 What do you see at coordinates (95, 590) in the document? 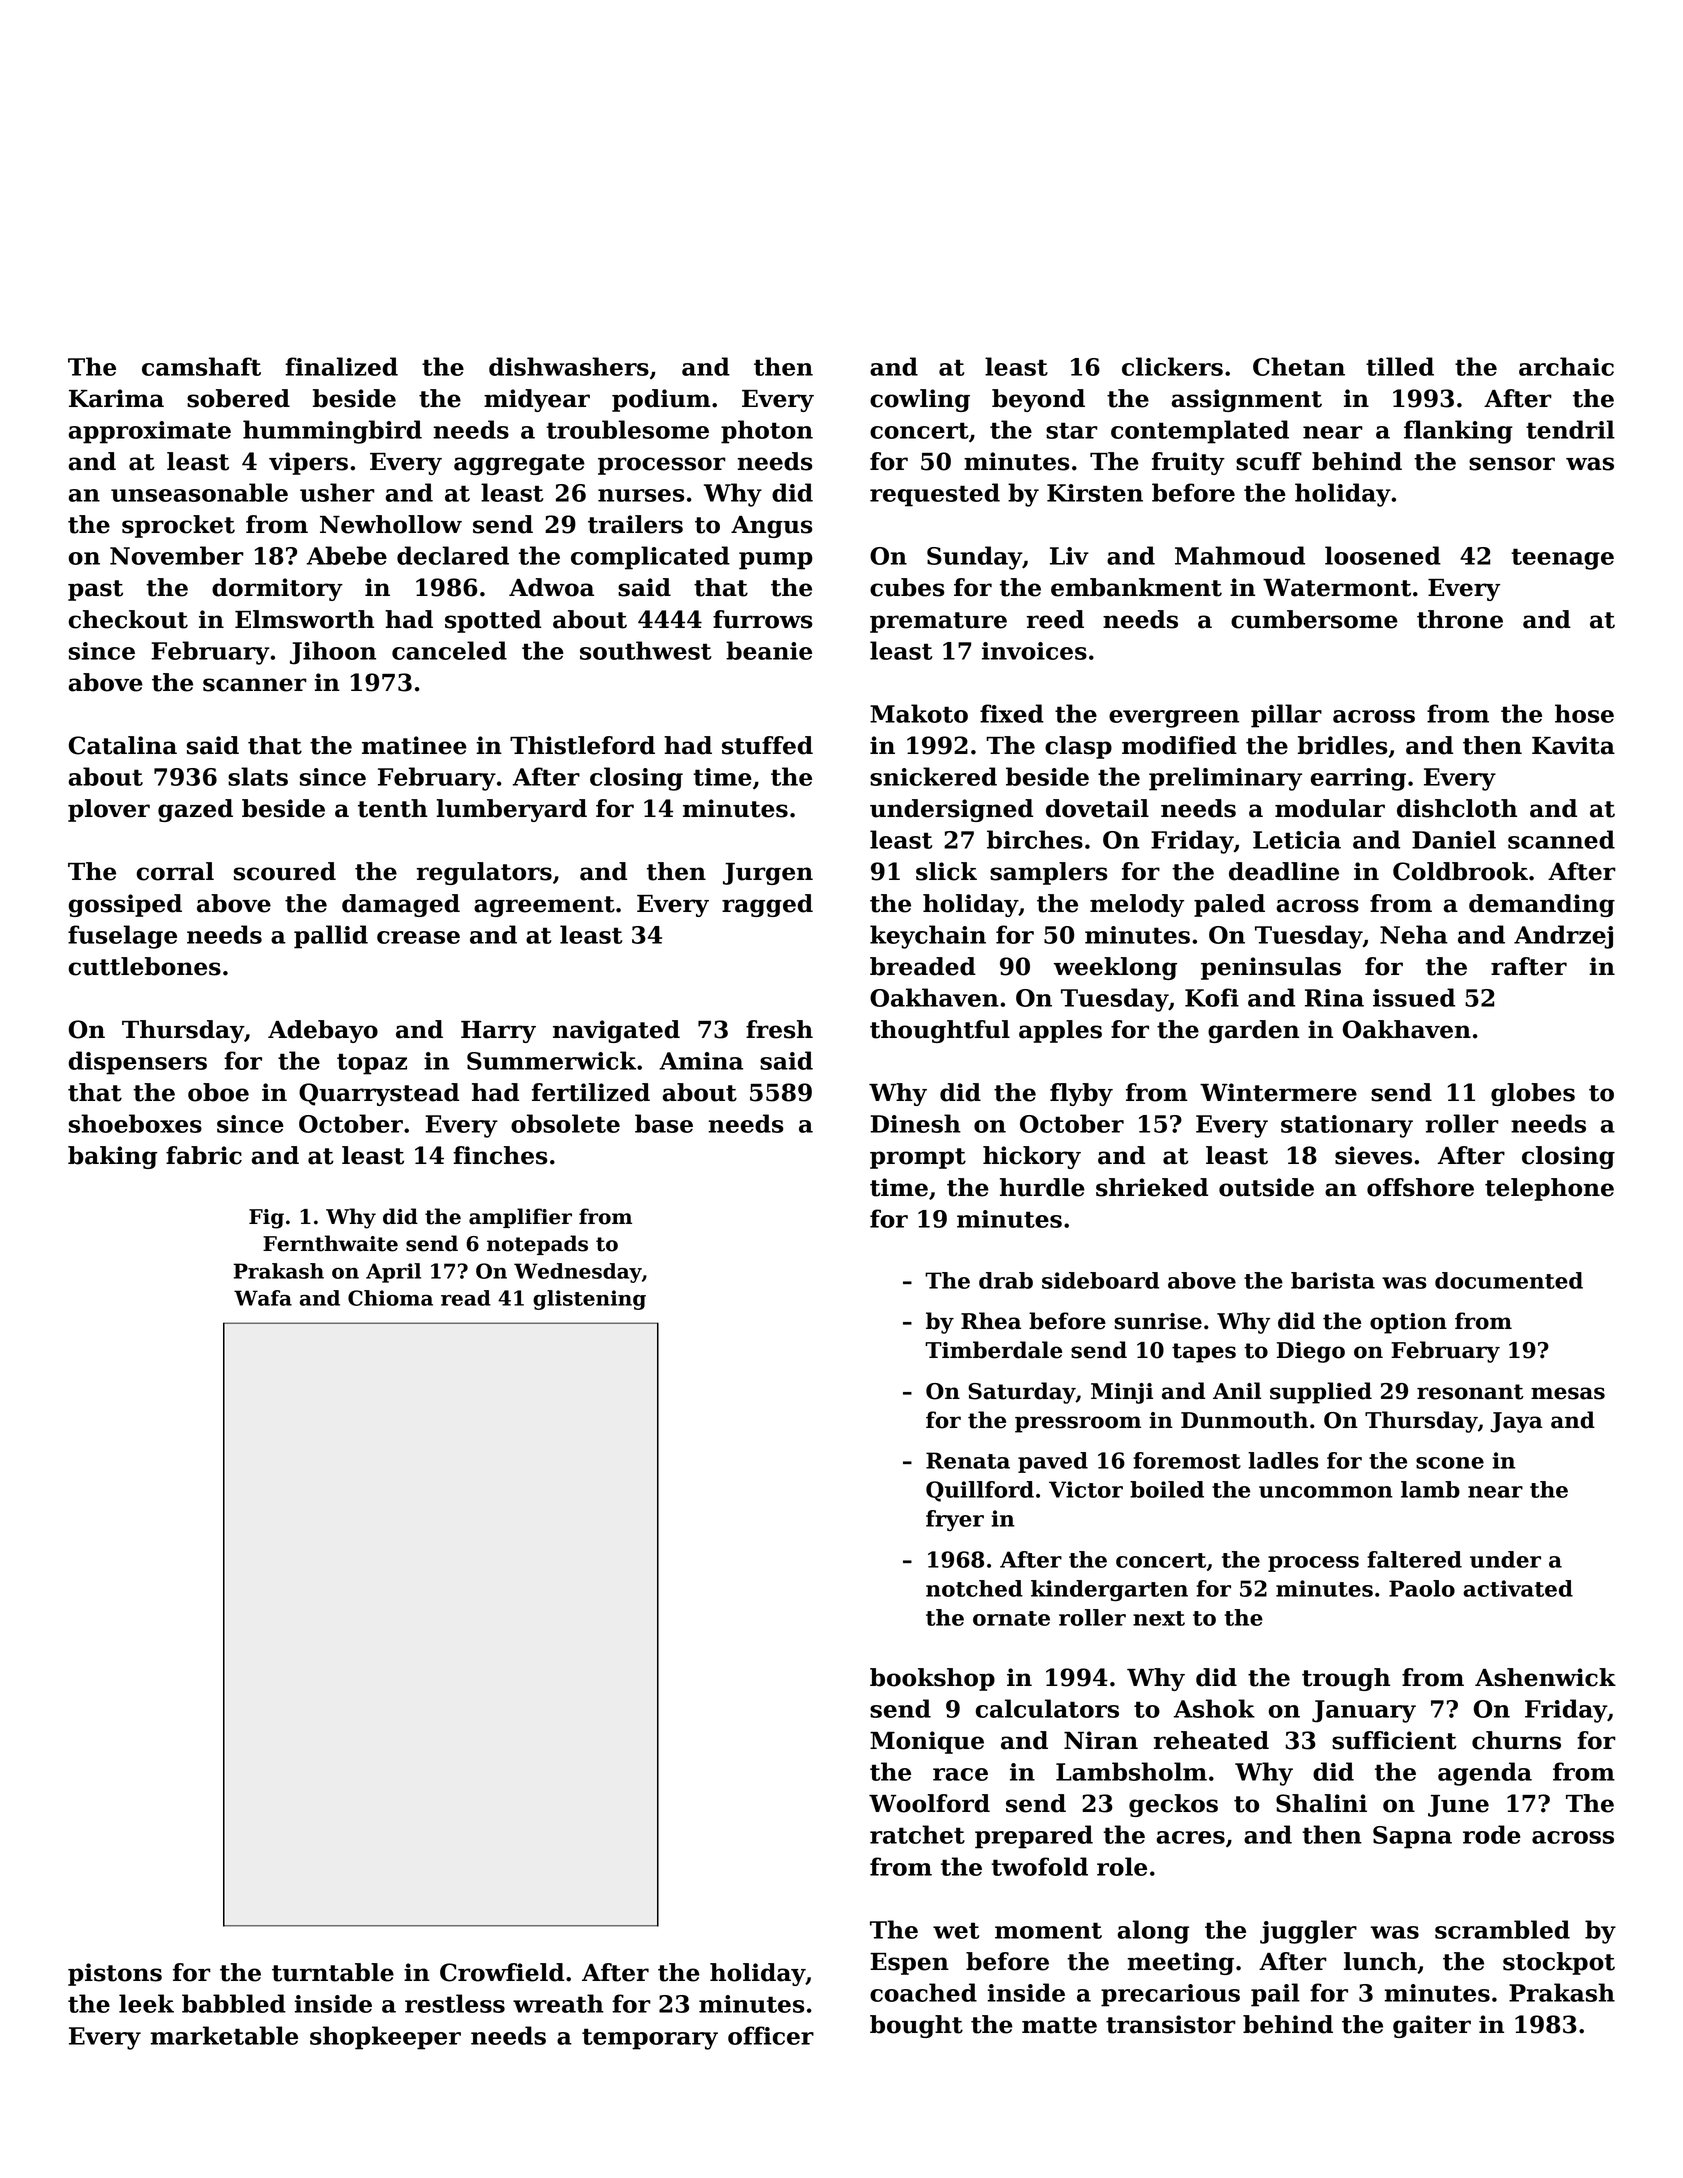
I see `past` at bounding box center [95, 590].
